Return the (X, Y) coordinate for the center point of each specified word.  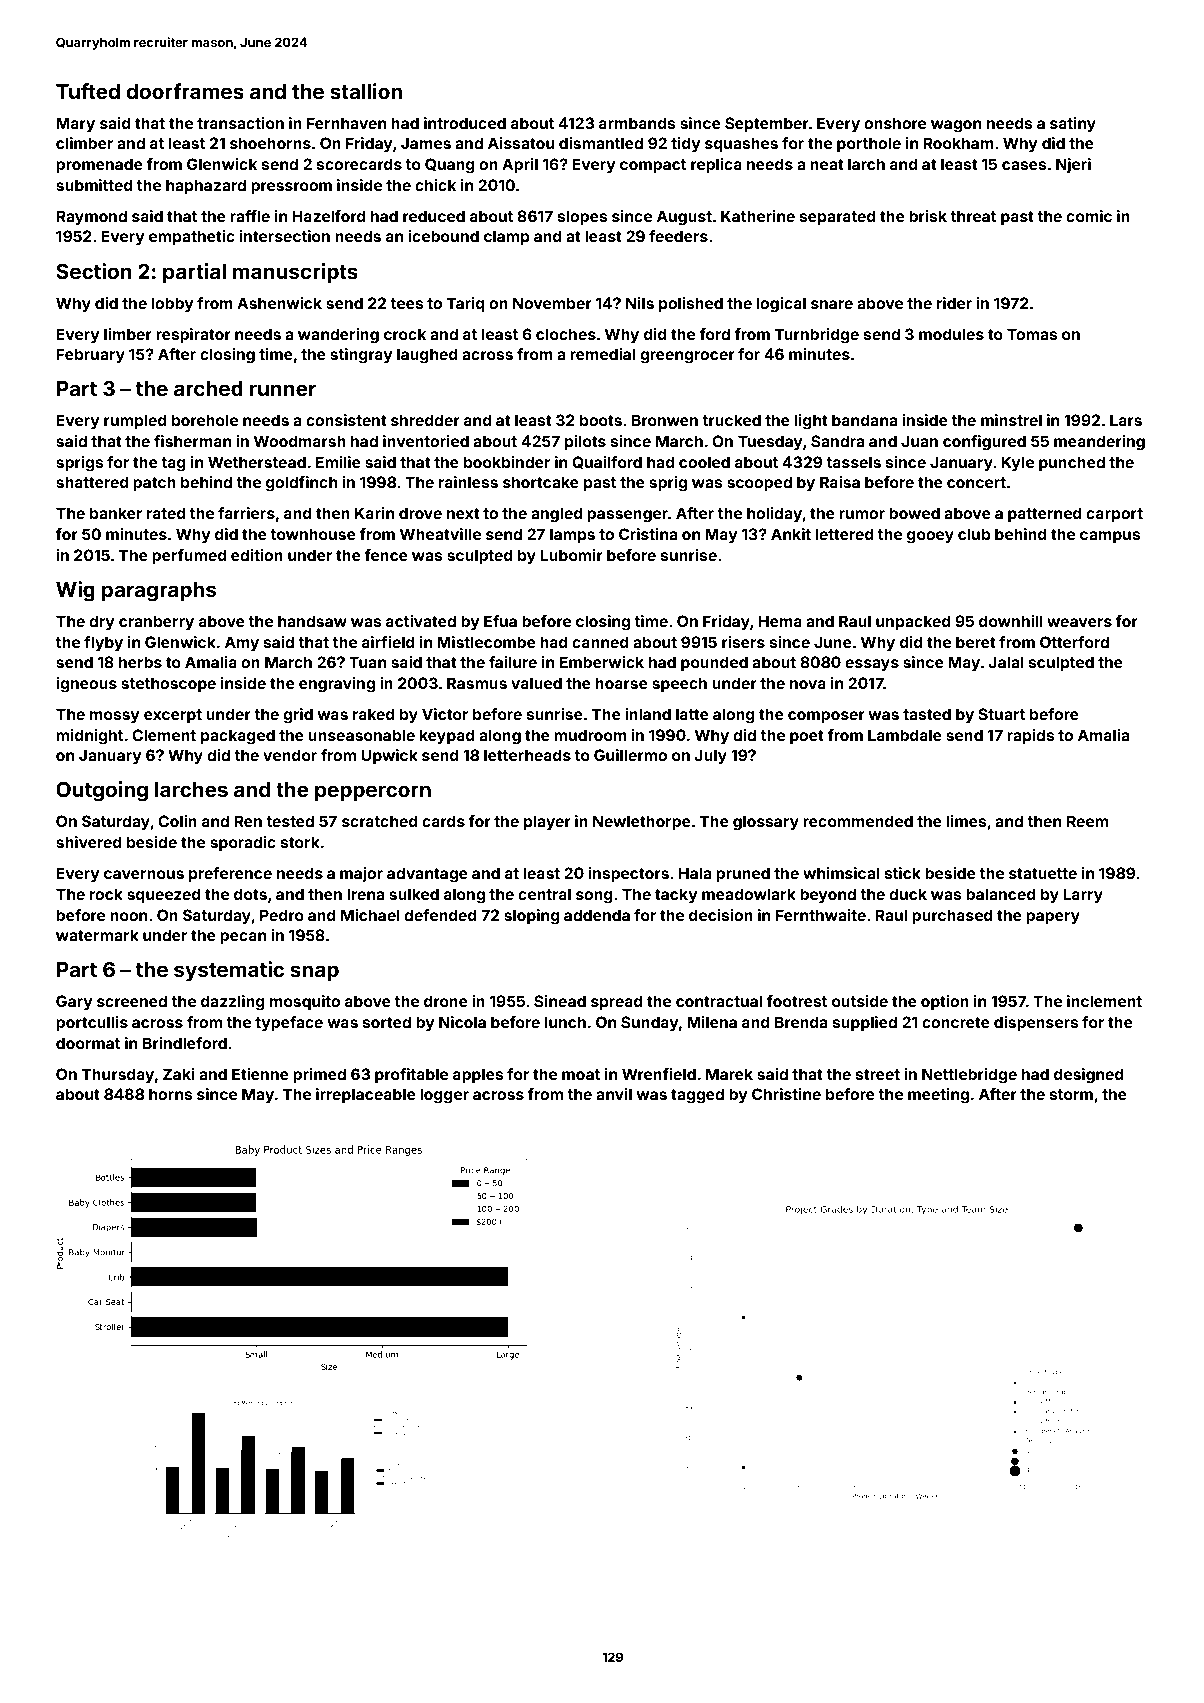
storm (1071, 1094)
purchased (952, 916)
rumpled (135, 421)
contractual (719, 1001)
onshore (895, 123)
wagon (956, 126)
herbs (140, 662)
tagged (697, 1096)
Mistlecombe (486, 642)
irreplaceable (366, 1095)
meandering (1099, 443)
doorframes (185, 91)
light (811, 422)
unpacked (913, 622)
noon (128, 916)
